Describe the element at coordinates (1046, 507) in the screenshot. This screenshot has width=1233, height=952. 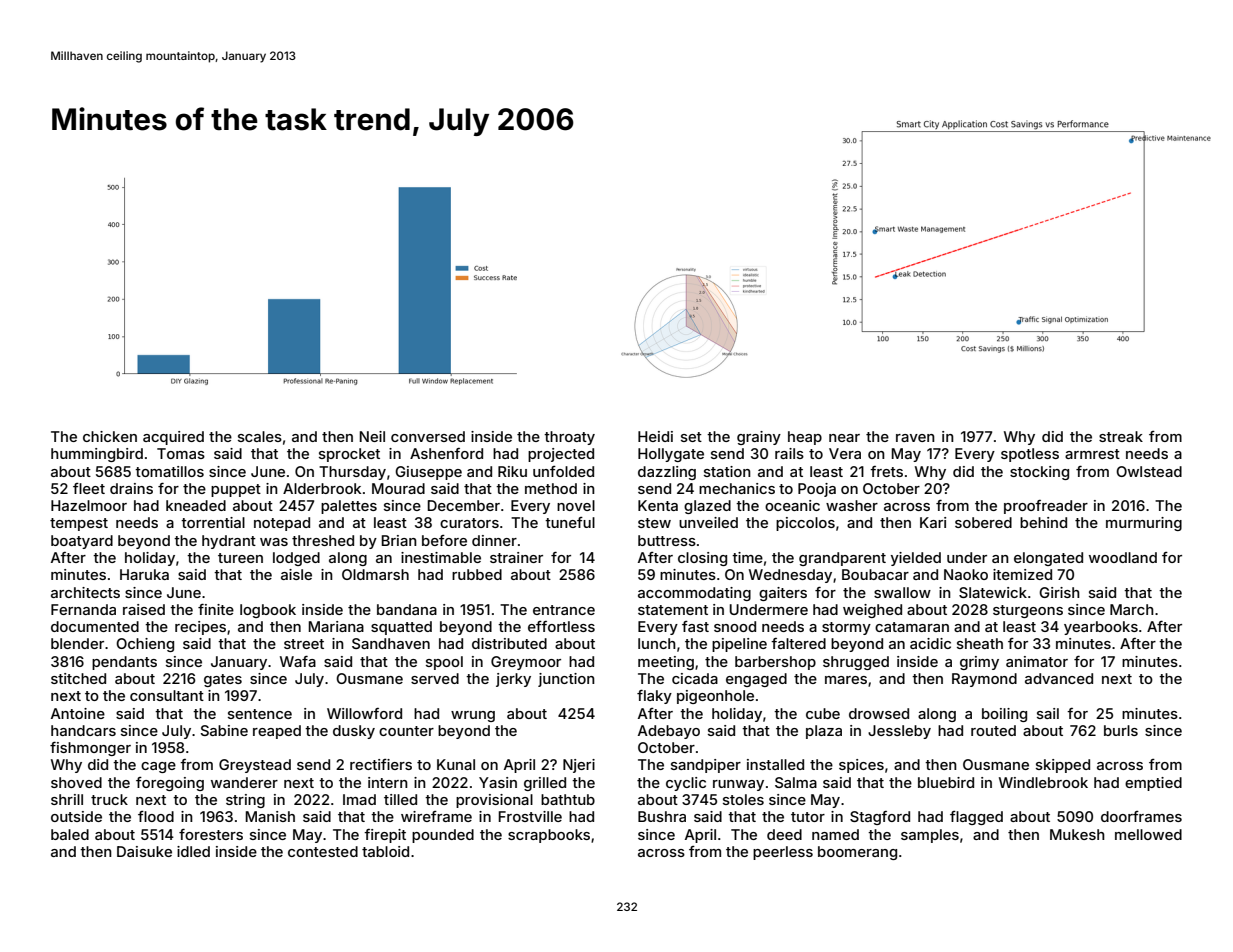
I see `proofreader` at that location.
